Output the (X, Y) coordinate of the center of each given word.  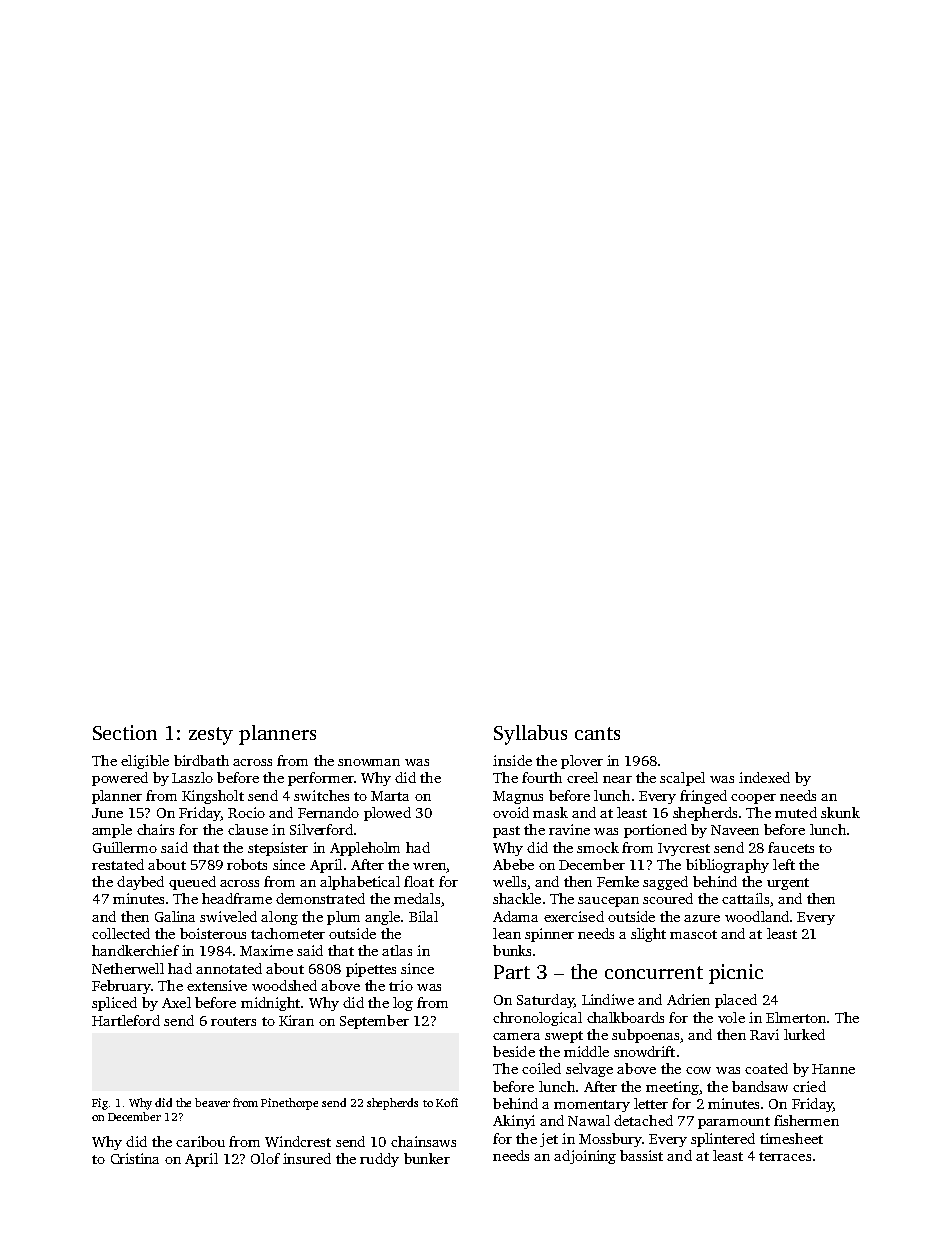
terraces (785, 1156)
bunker (427, 1158)
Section (125, 732)
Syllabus (530, 735)
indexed (764, 777)
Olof (265, 1158)
